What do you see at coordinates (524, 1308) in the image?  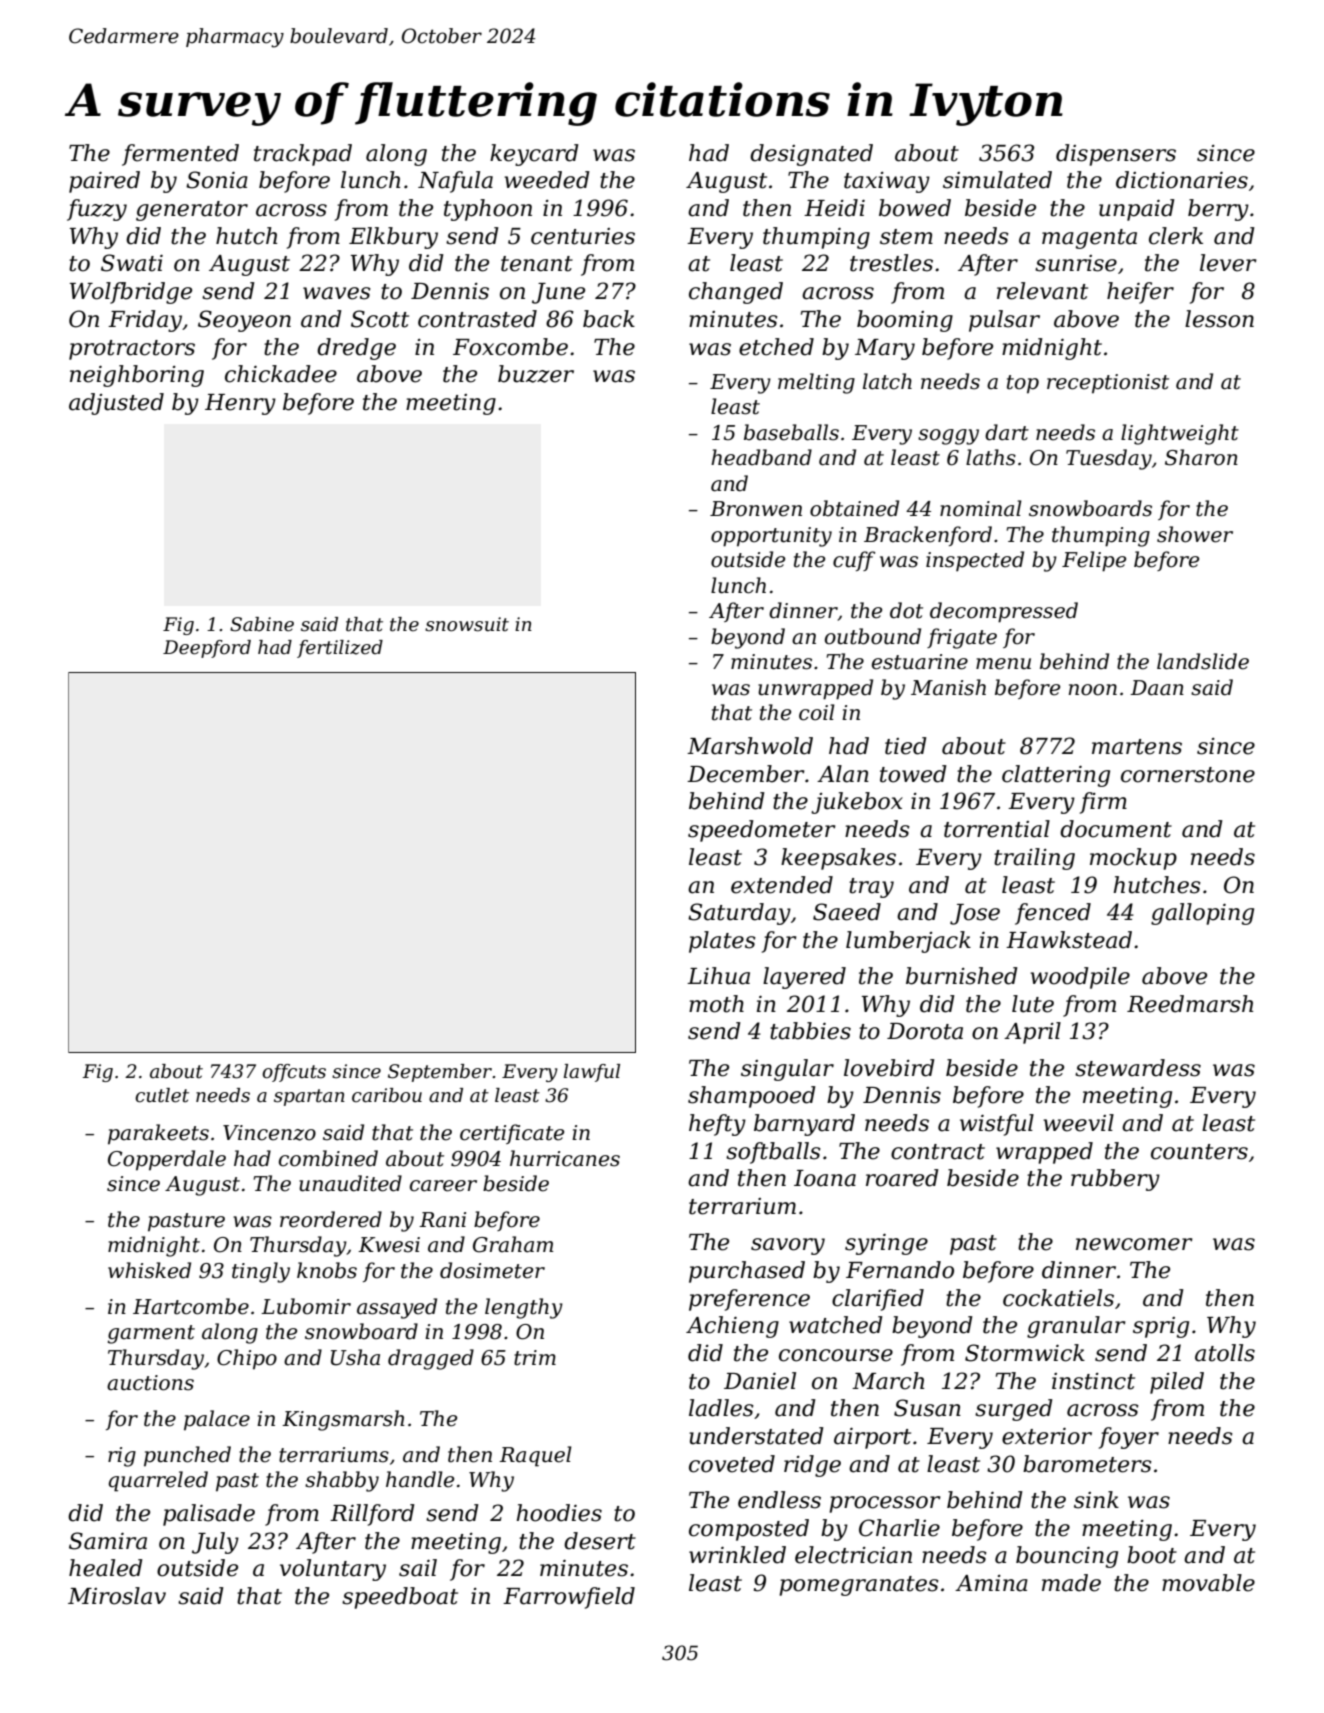 I see `lengthy` at bounding box center [524, 1308].
